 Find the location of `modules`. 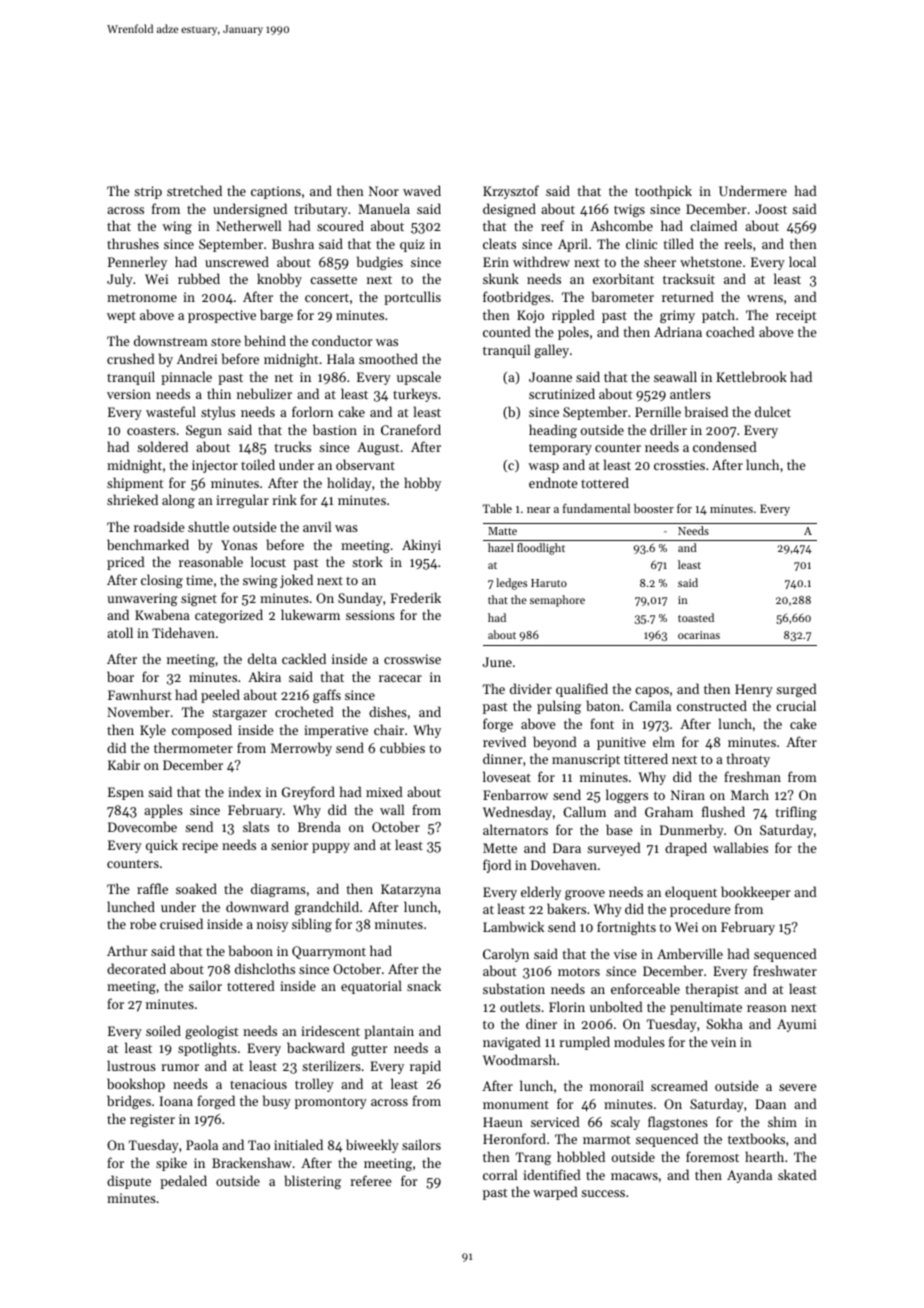

modules is located at coordinates (639, 1041).
